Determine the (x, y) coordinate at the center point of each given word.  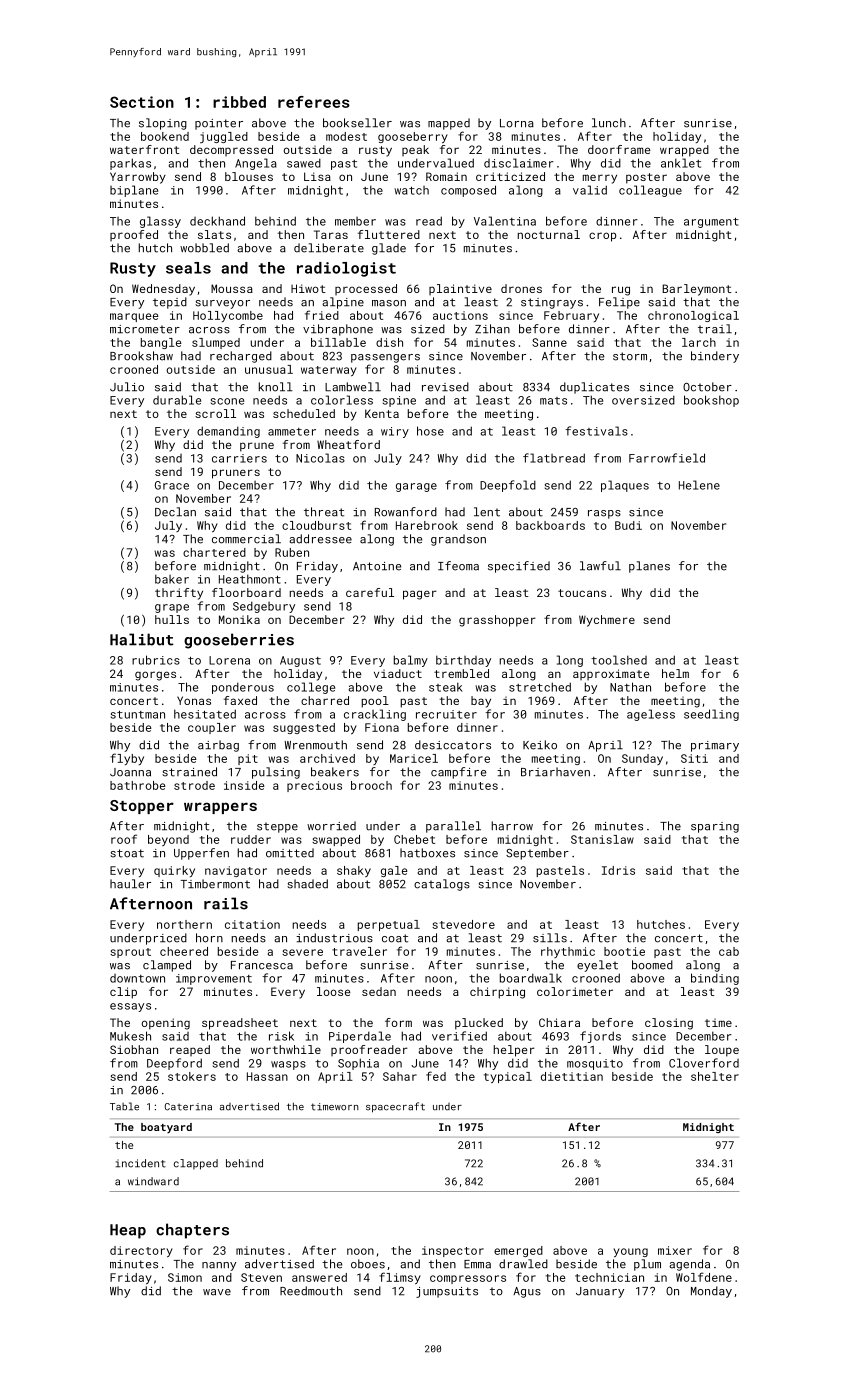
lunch (609, 123)
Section (142, 102)
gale (394, 871)
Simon (185, 1277)
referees (314, 102)
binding (715, 979)
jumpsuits (447, 1292)
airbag (218, 746)
